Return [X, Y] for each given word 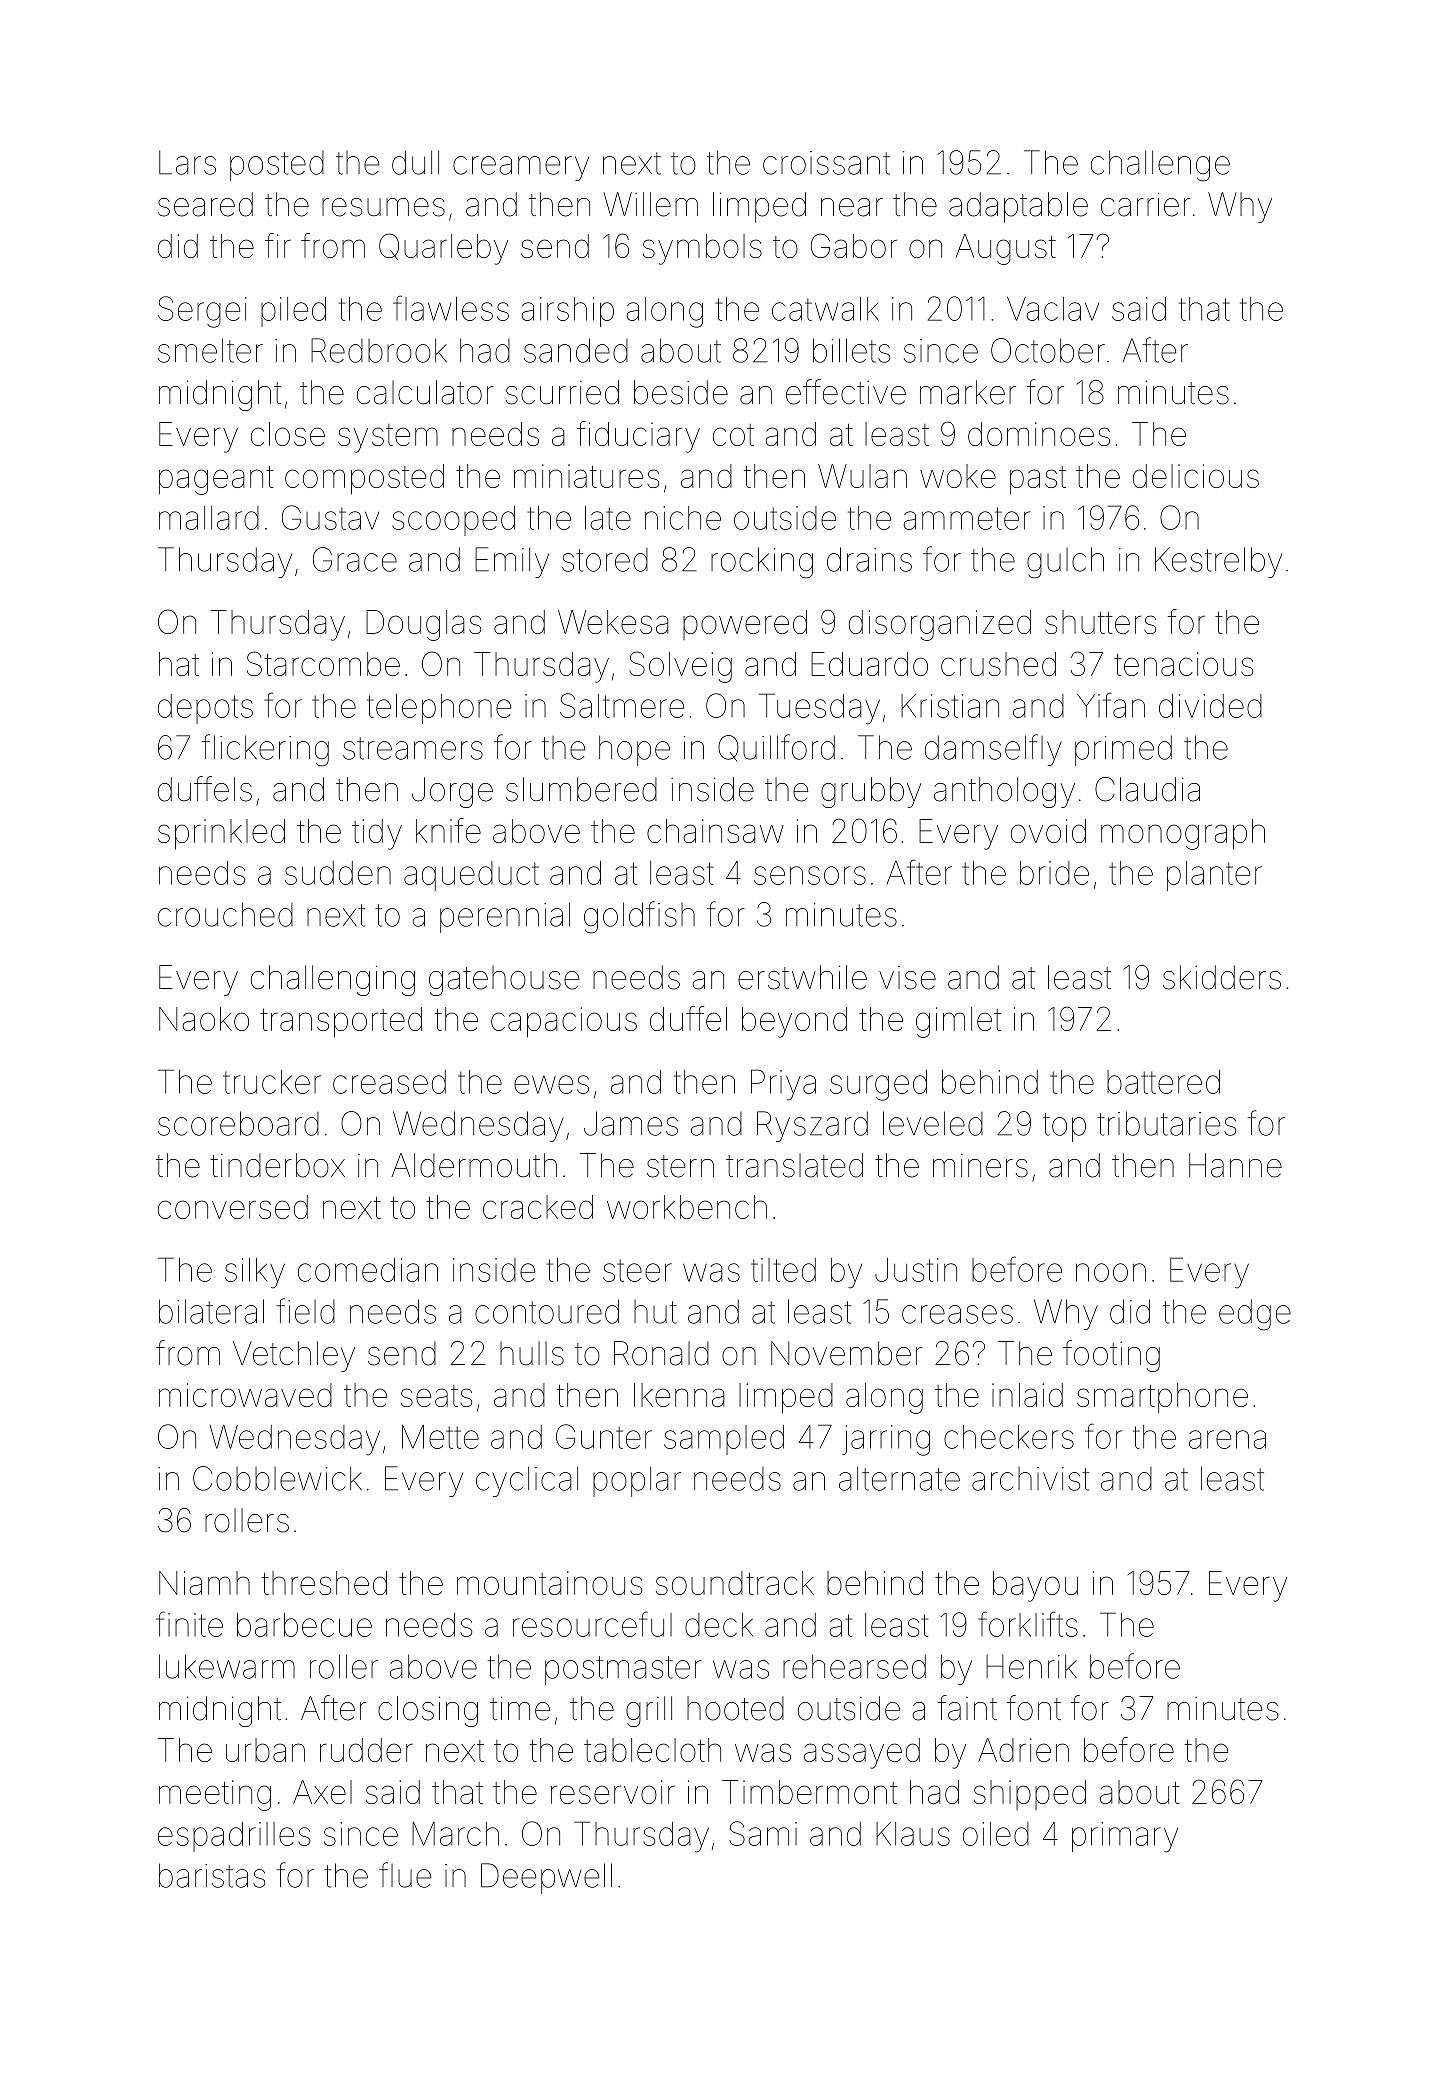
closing [428, 1711]
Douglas [423, 625]
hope [634, 750]
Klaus [913, 1834]
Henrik [1031, 1666]
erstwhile [802, 977]
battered [1163, 1082]
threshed [324, 1583]
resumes [383, 207]
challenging [333, 980]
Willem [650, 204]
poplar [637, 1481]
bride [1054, 873]
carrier [1146, 204]
